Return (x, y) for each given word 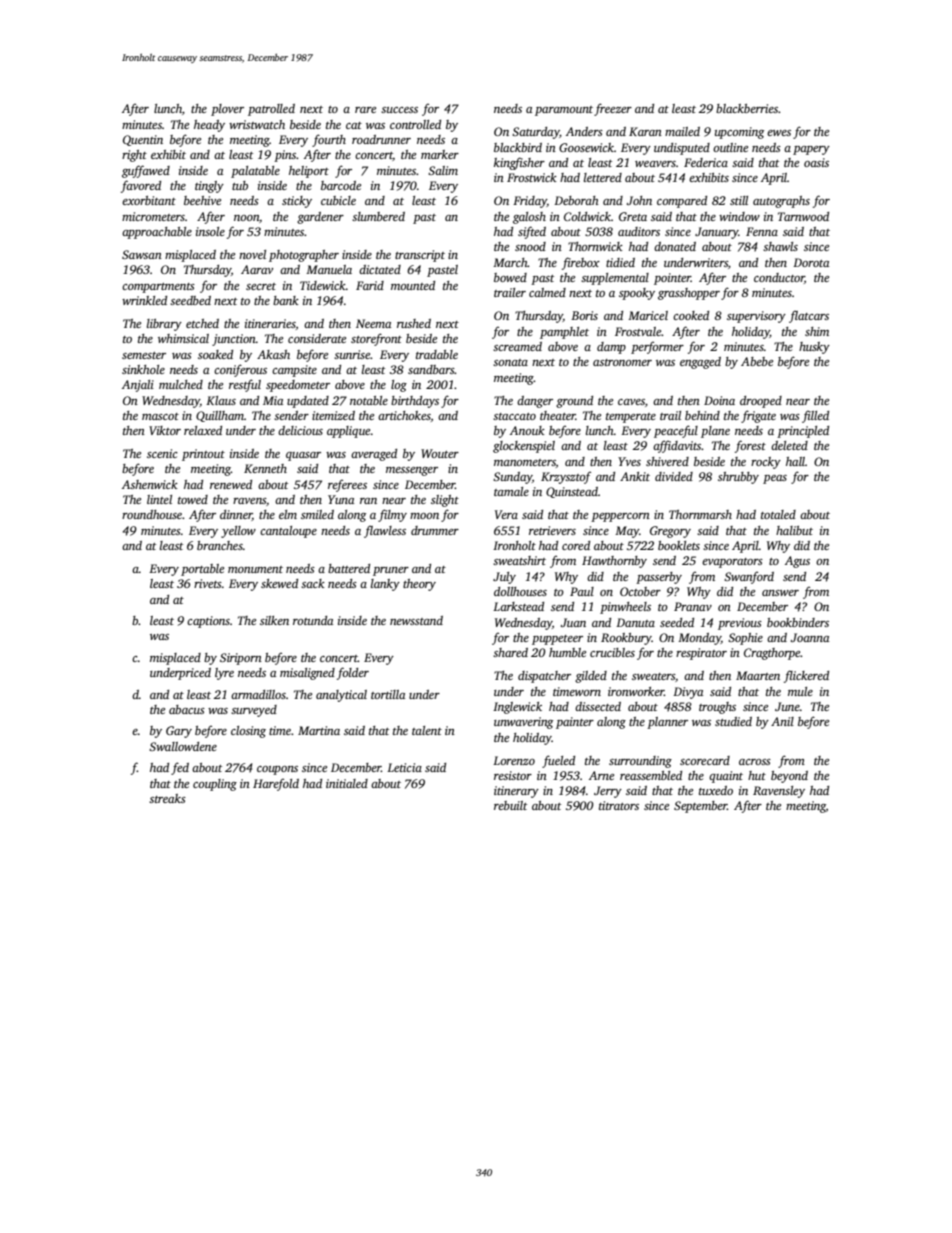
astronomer (622, 362)
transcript (420, 256)
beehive (202, 200)
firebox (581, 263)
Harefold (276, 784)
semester (144, 355)
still (739, 200)
